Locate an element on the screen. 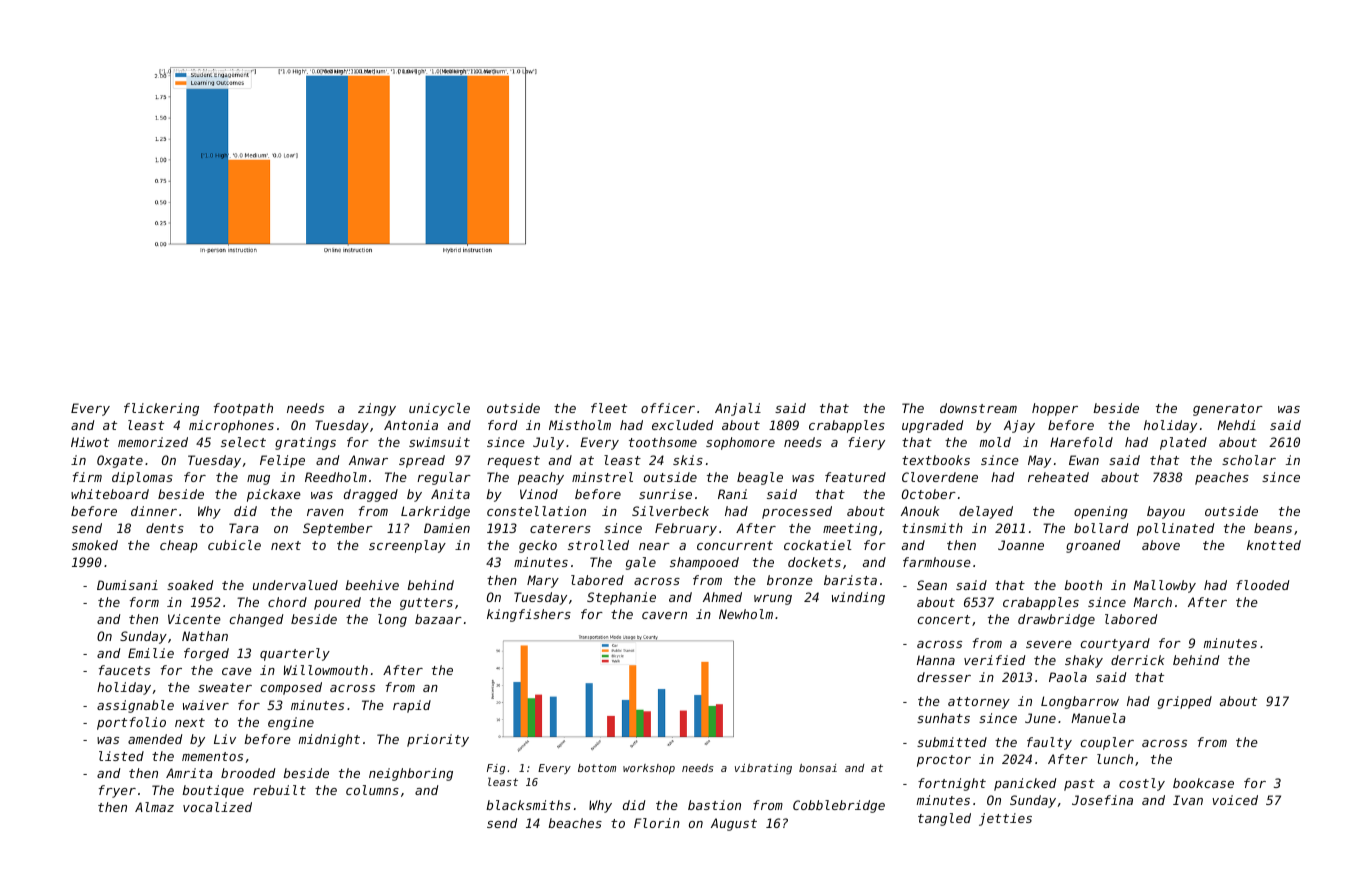 This screenshot has height=887, width=1372. whiteboard is located at coordinates (110, 494).
